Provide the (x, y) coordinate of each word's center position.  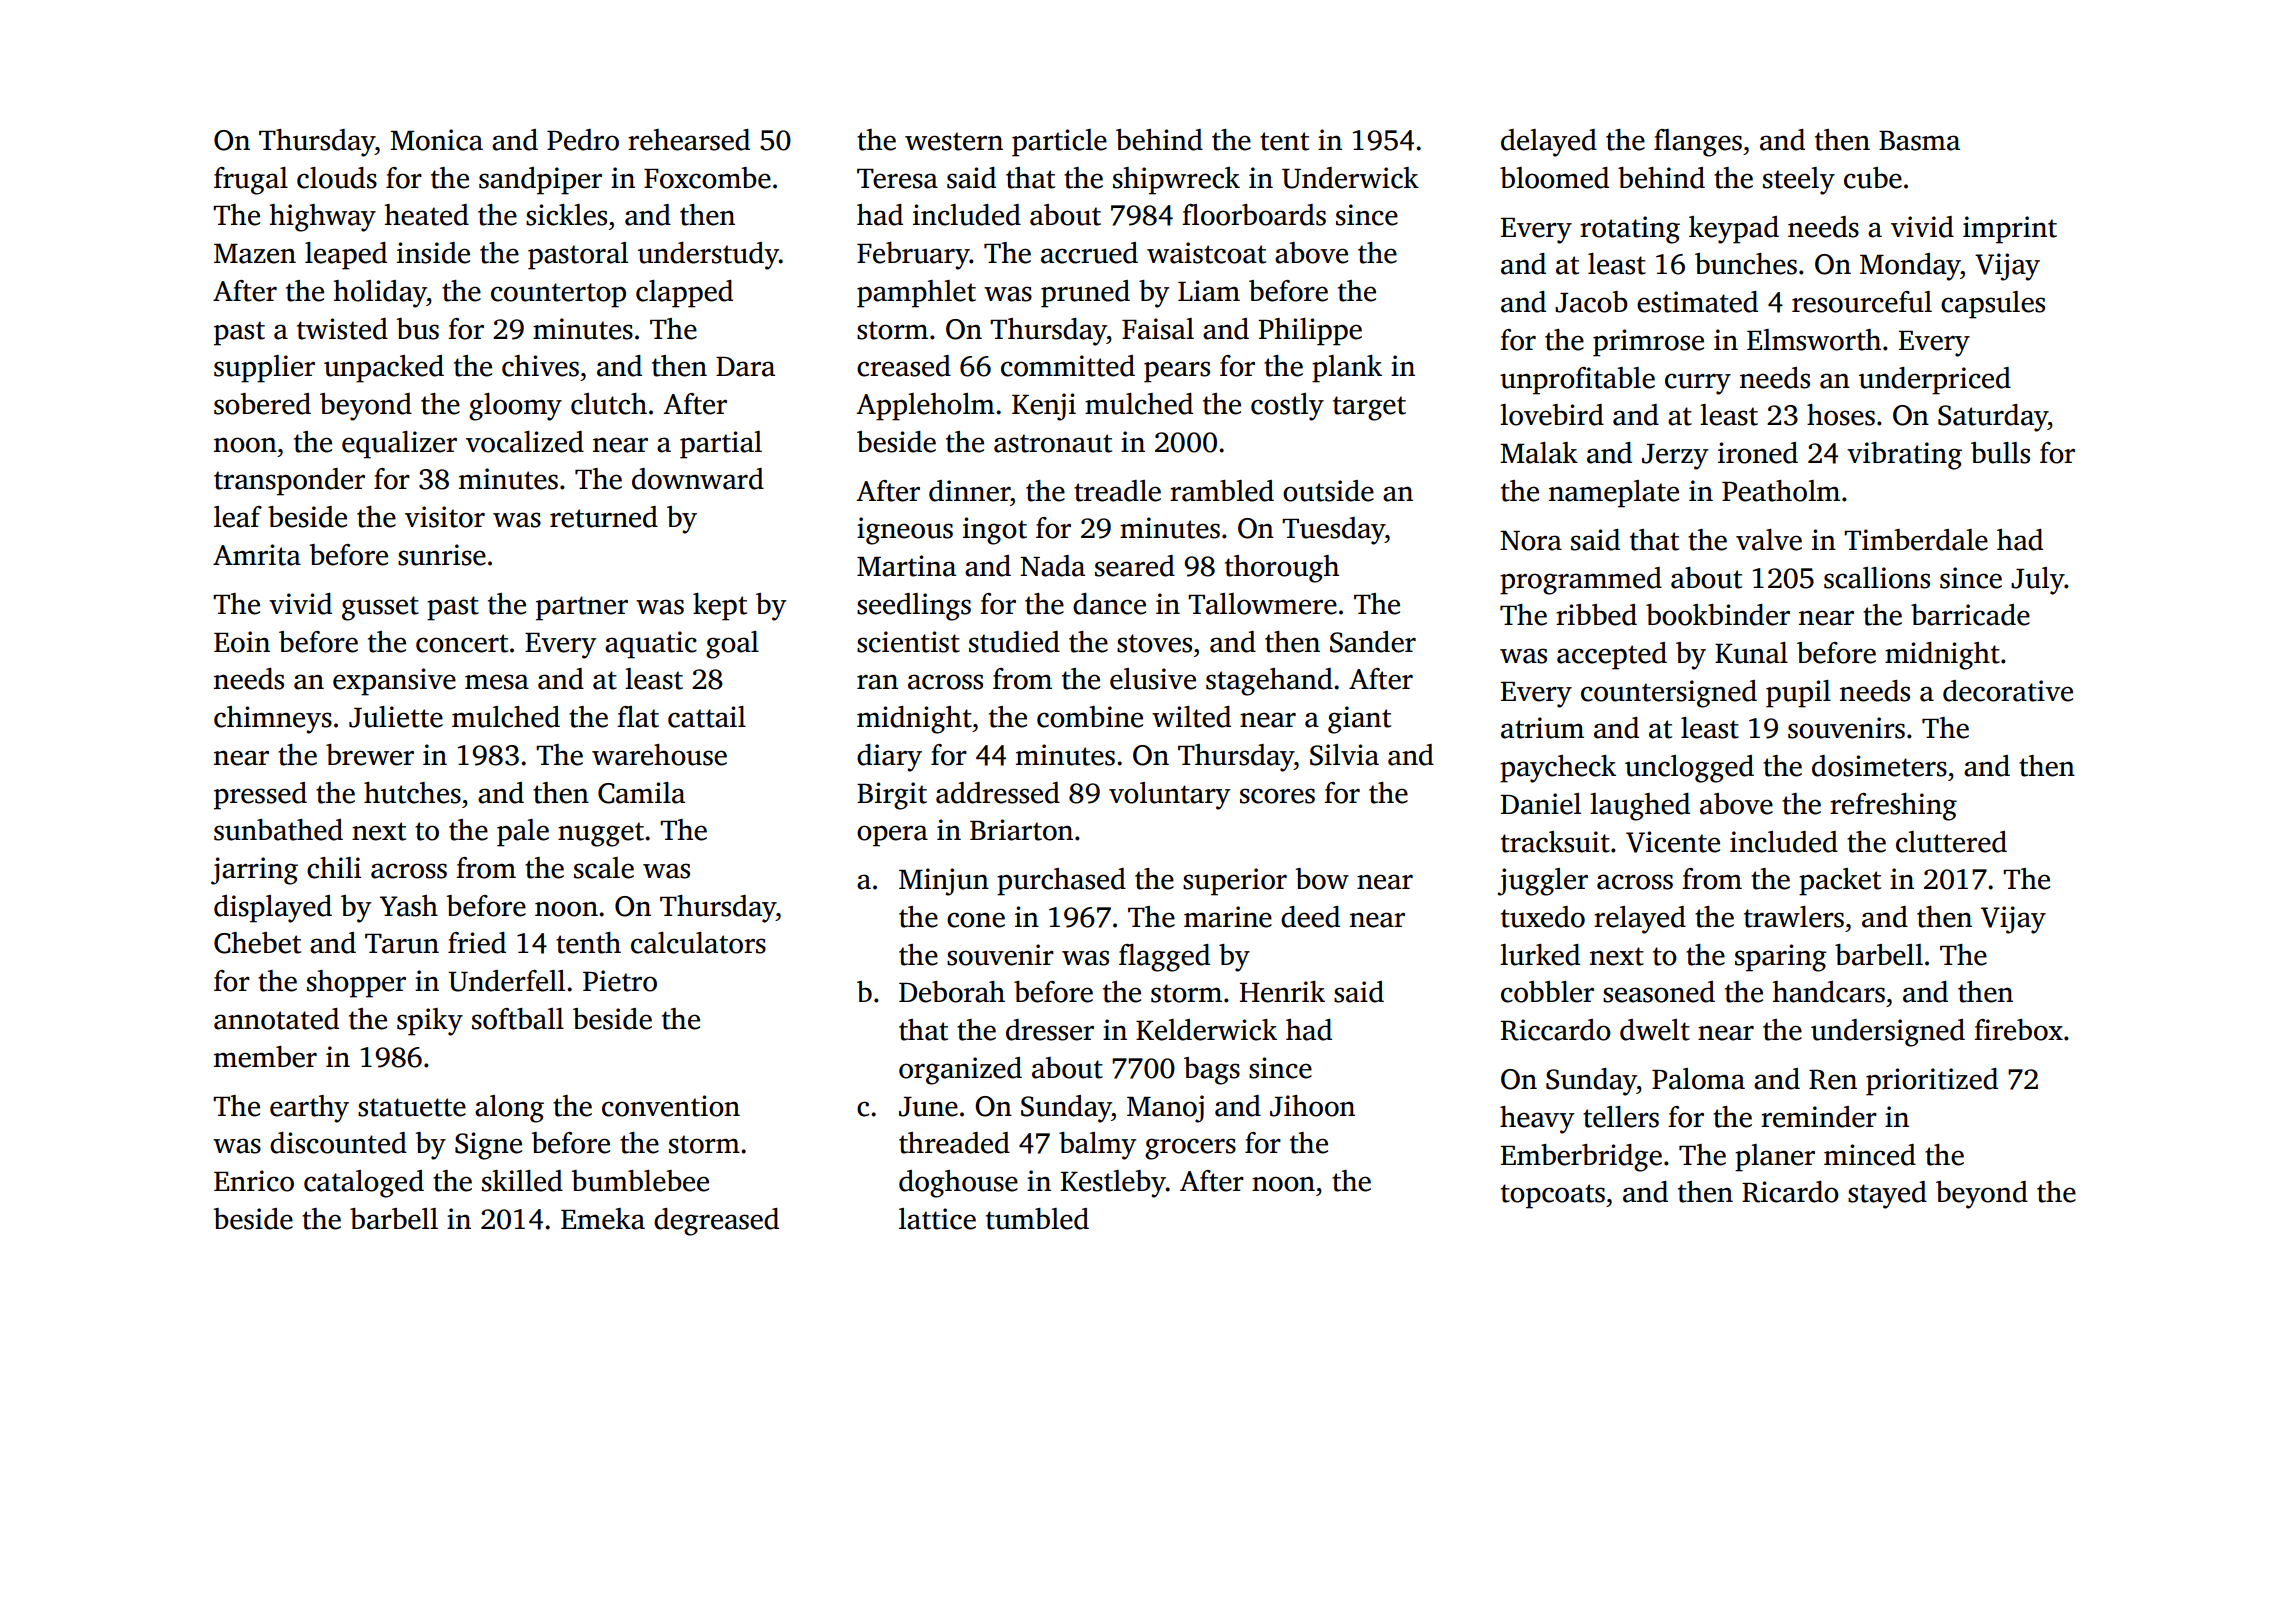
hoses (1841, 415)
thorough (1282, 569)
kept (720, 607)
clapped (684, 294)
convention (671, 1106)
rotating (1630, 230)
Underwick (1350, 178)
